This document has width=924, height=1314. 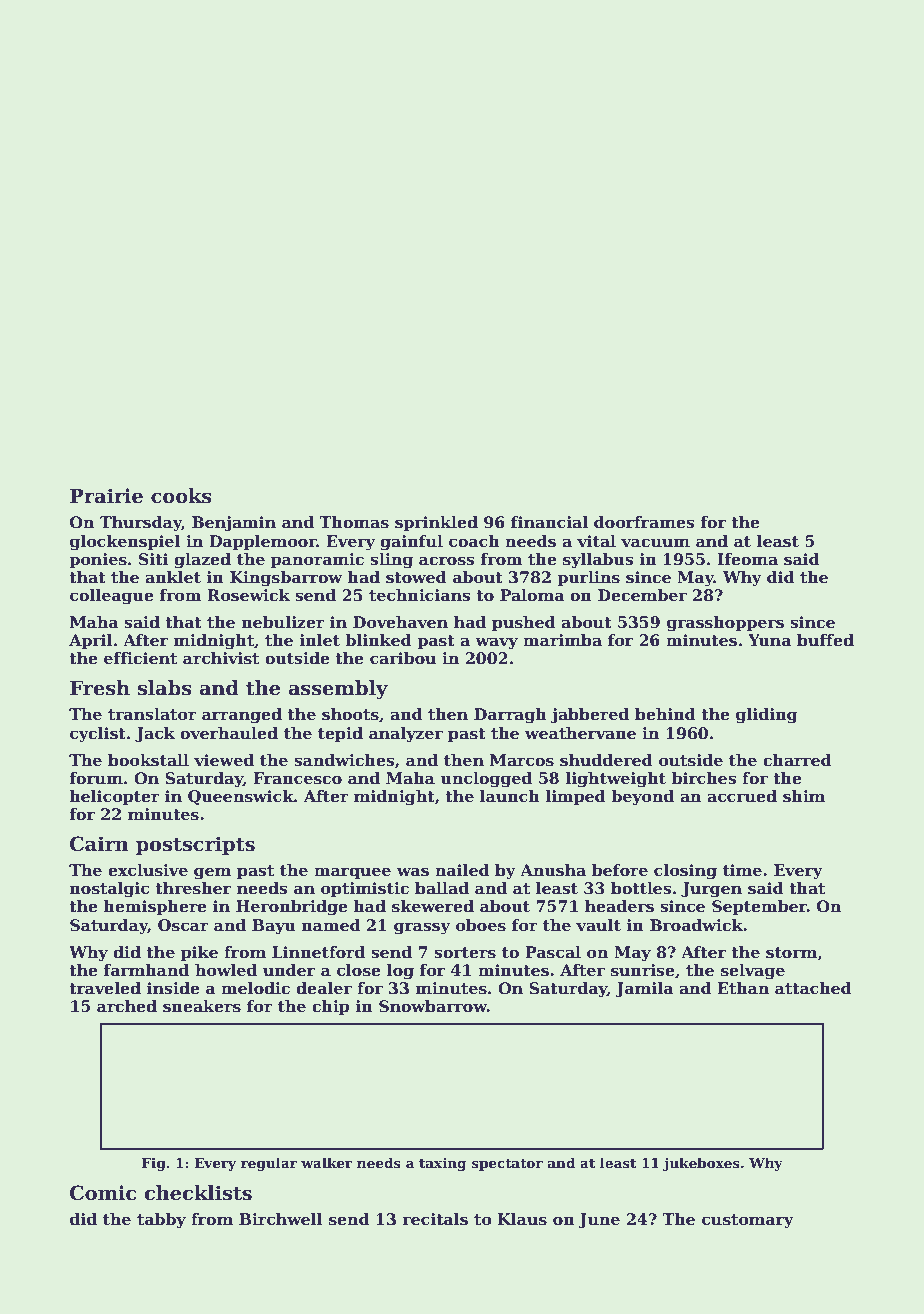 I want to click on launch, so click(x=510, y=796).
